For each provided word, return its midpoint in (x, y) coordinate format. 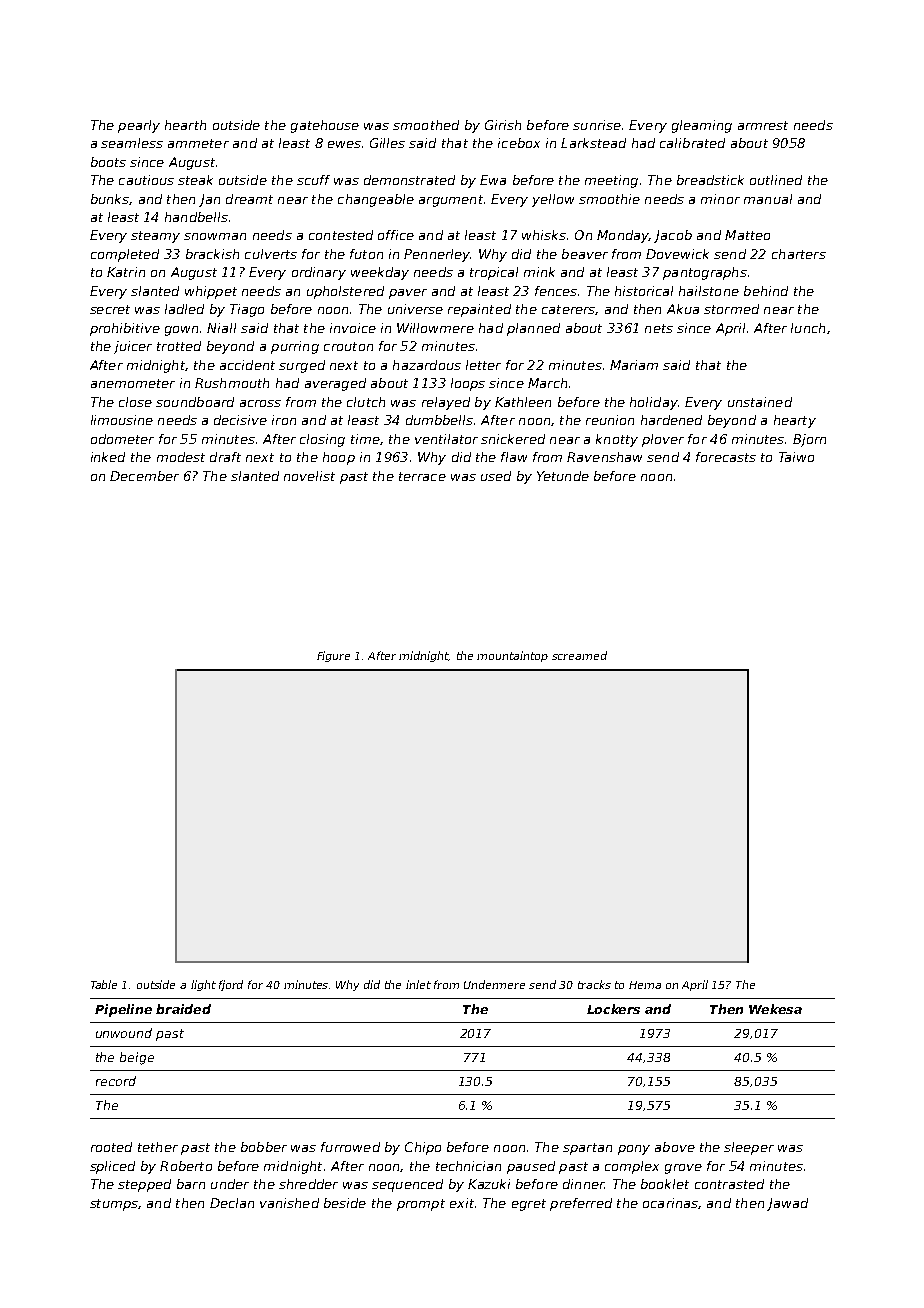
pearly (139, 126)
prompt (421, 1205)
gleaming (702, 126)
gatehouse (325, 126)
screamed (579, 655)
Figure (333, 656)
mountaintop (512, 656)
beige (137, 1058)
